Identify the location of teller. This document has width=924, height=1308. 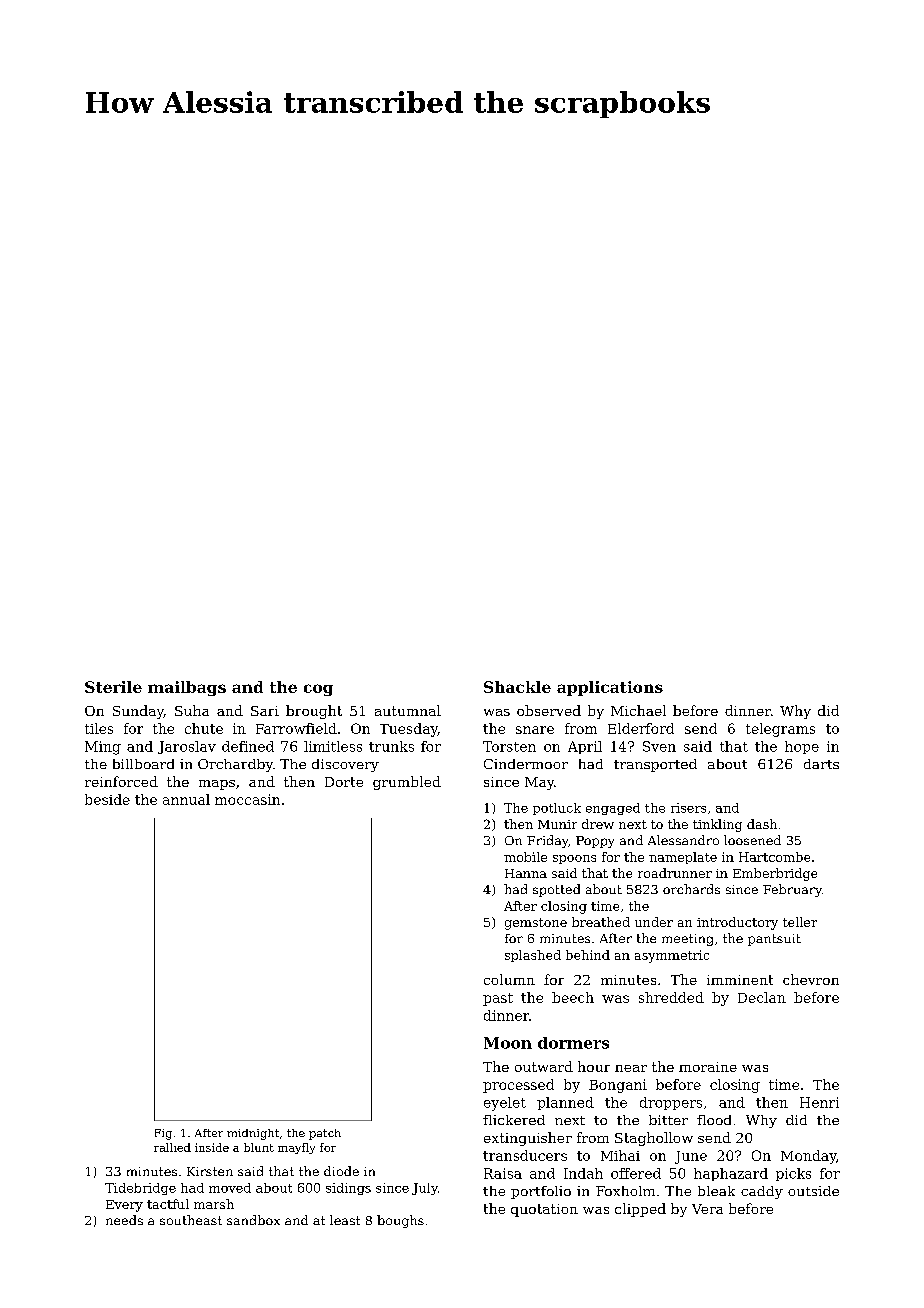
(800, 922).
